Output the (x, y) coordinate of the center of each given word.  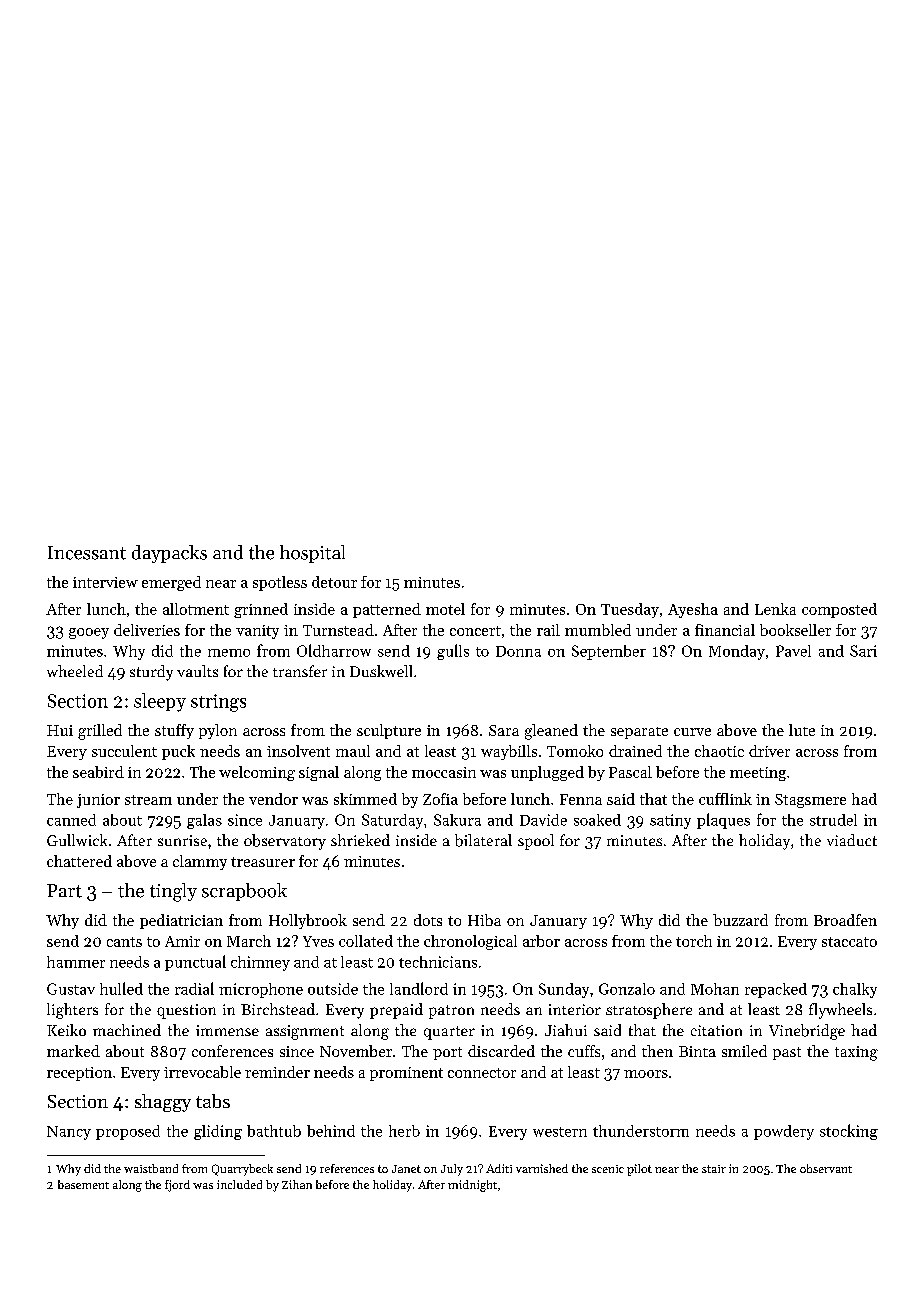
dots (428, 920)
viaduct (852, 840)
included (239, 1184)
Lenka (775, 609)
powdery (784, 1132)
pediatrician (181, 921)
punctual (195, 963)
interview (105, 582)
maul (353, 751)
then (657, 1051)
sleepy (160, 702)
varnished (542, 1168)
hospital (312, 554)
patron (451, 1012)
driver (769, 751)
